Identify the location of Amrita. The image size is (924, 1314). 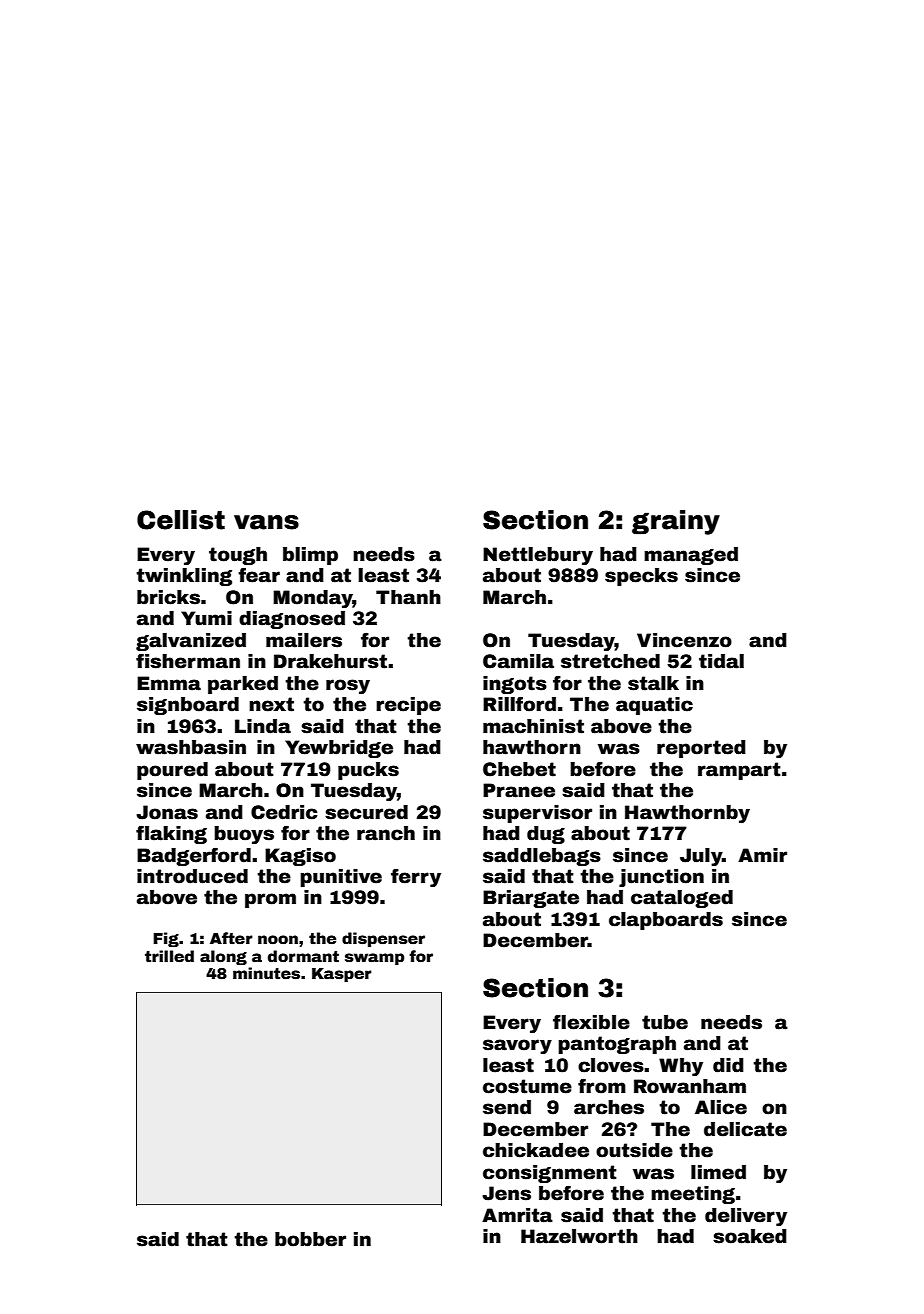
(517, 1215).
